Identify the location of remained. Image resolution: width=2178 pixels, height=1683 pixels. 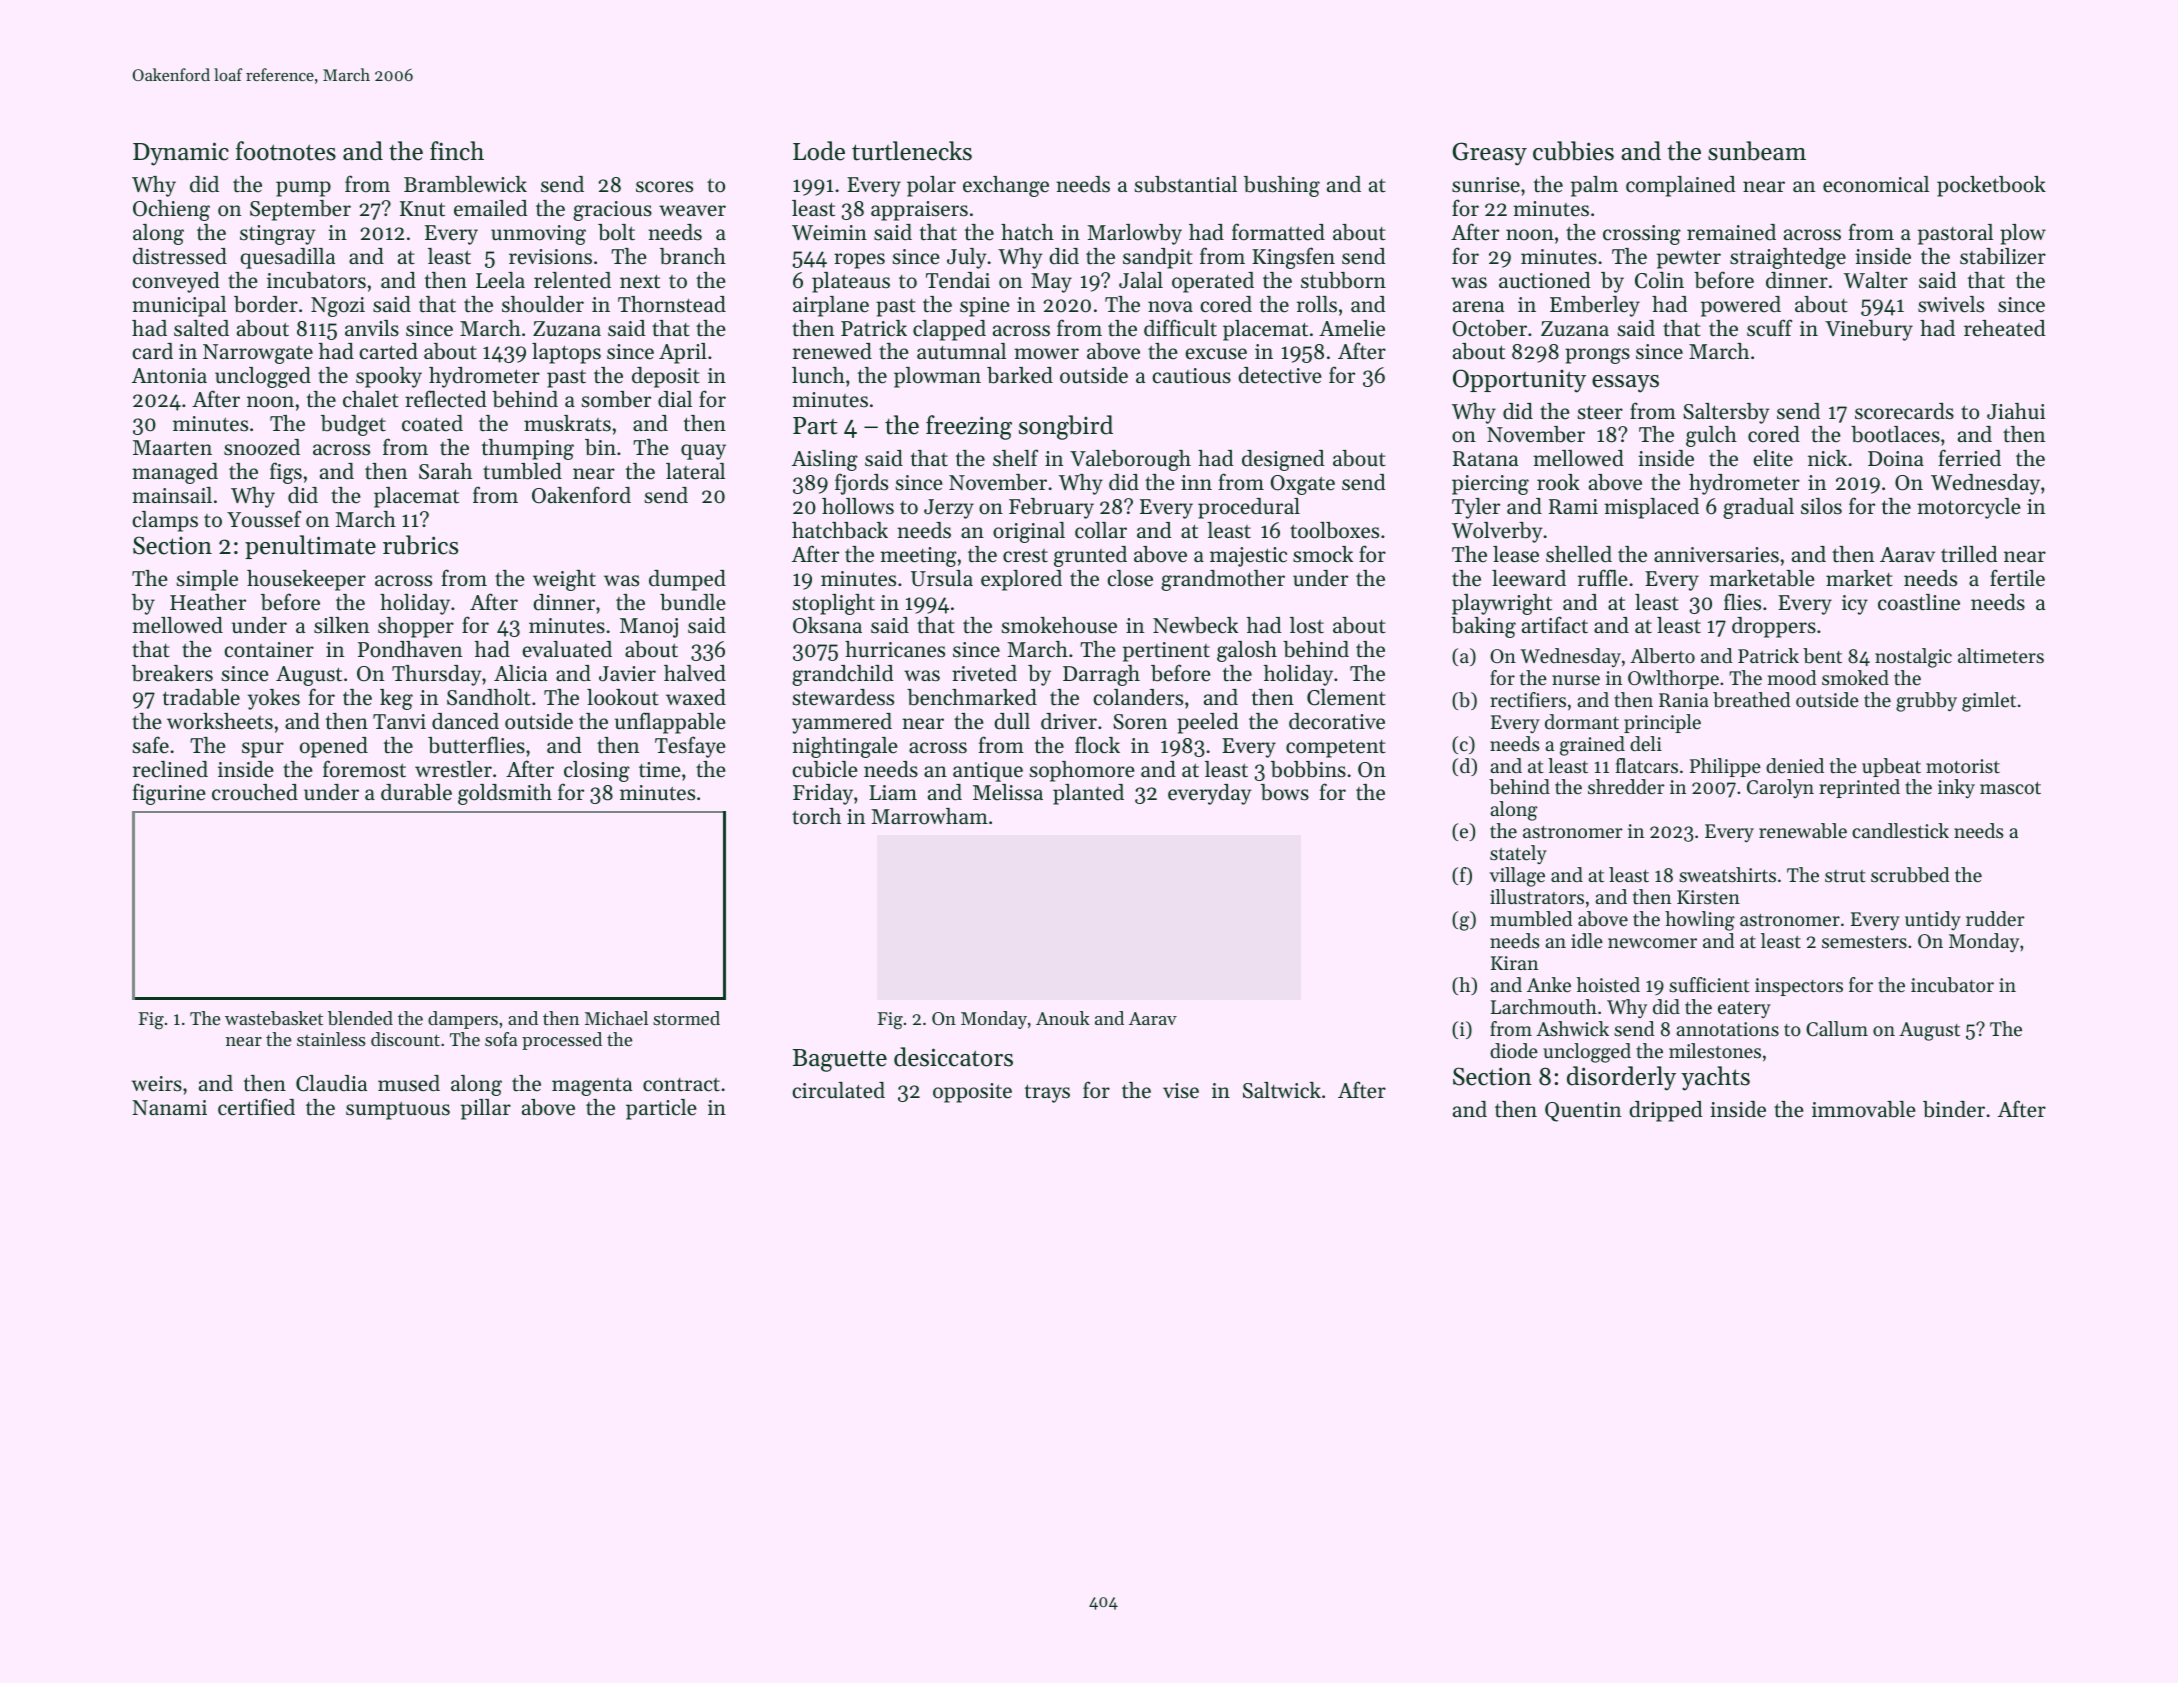
(1731, 232).
